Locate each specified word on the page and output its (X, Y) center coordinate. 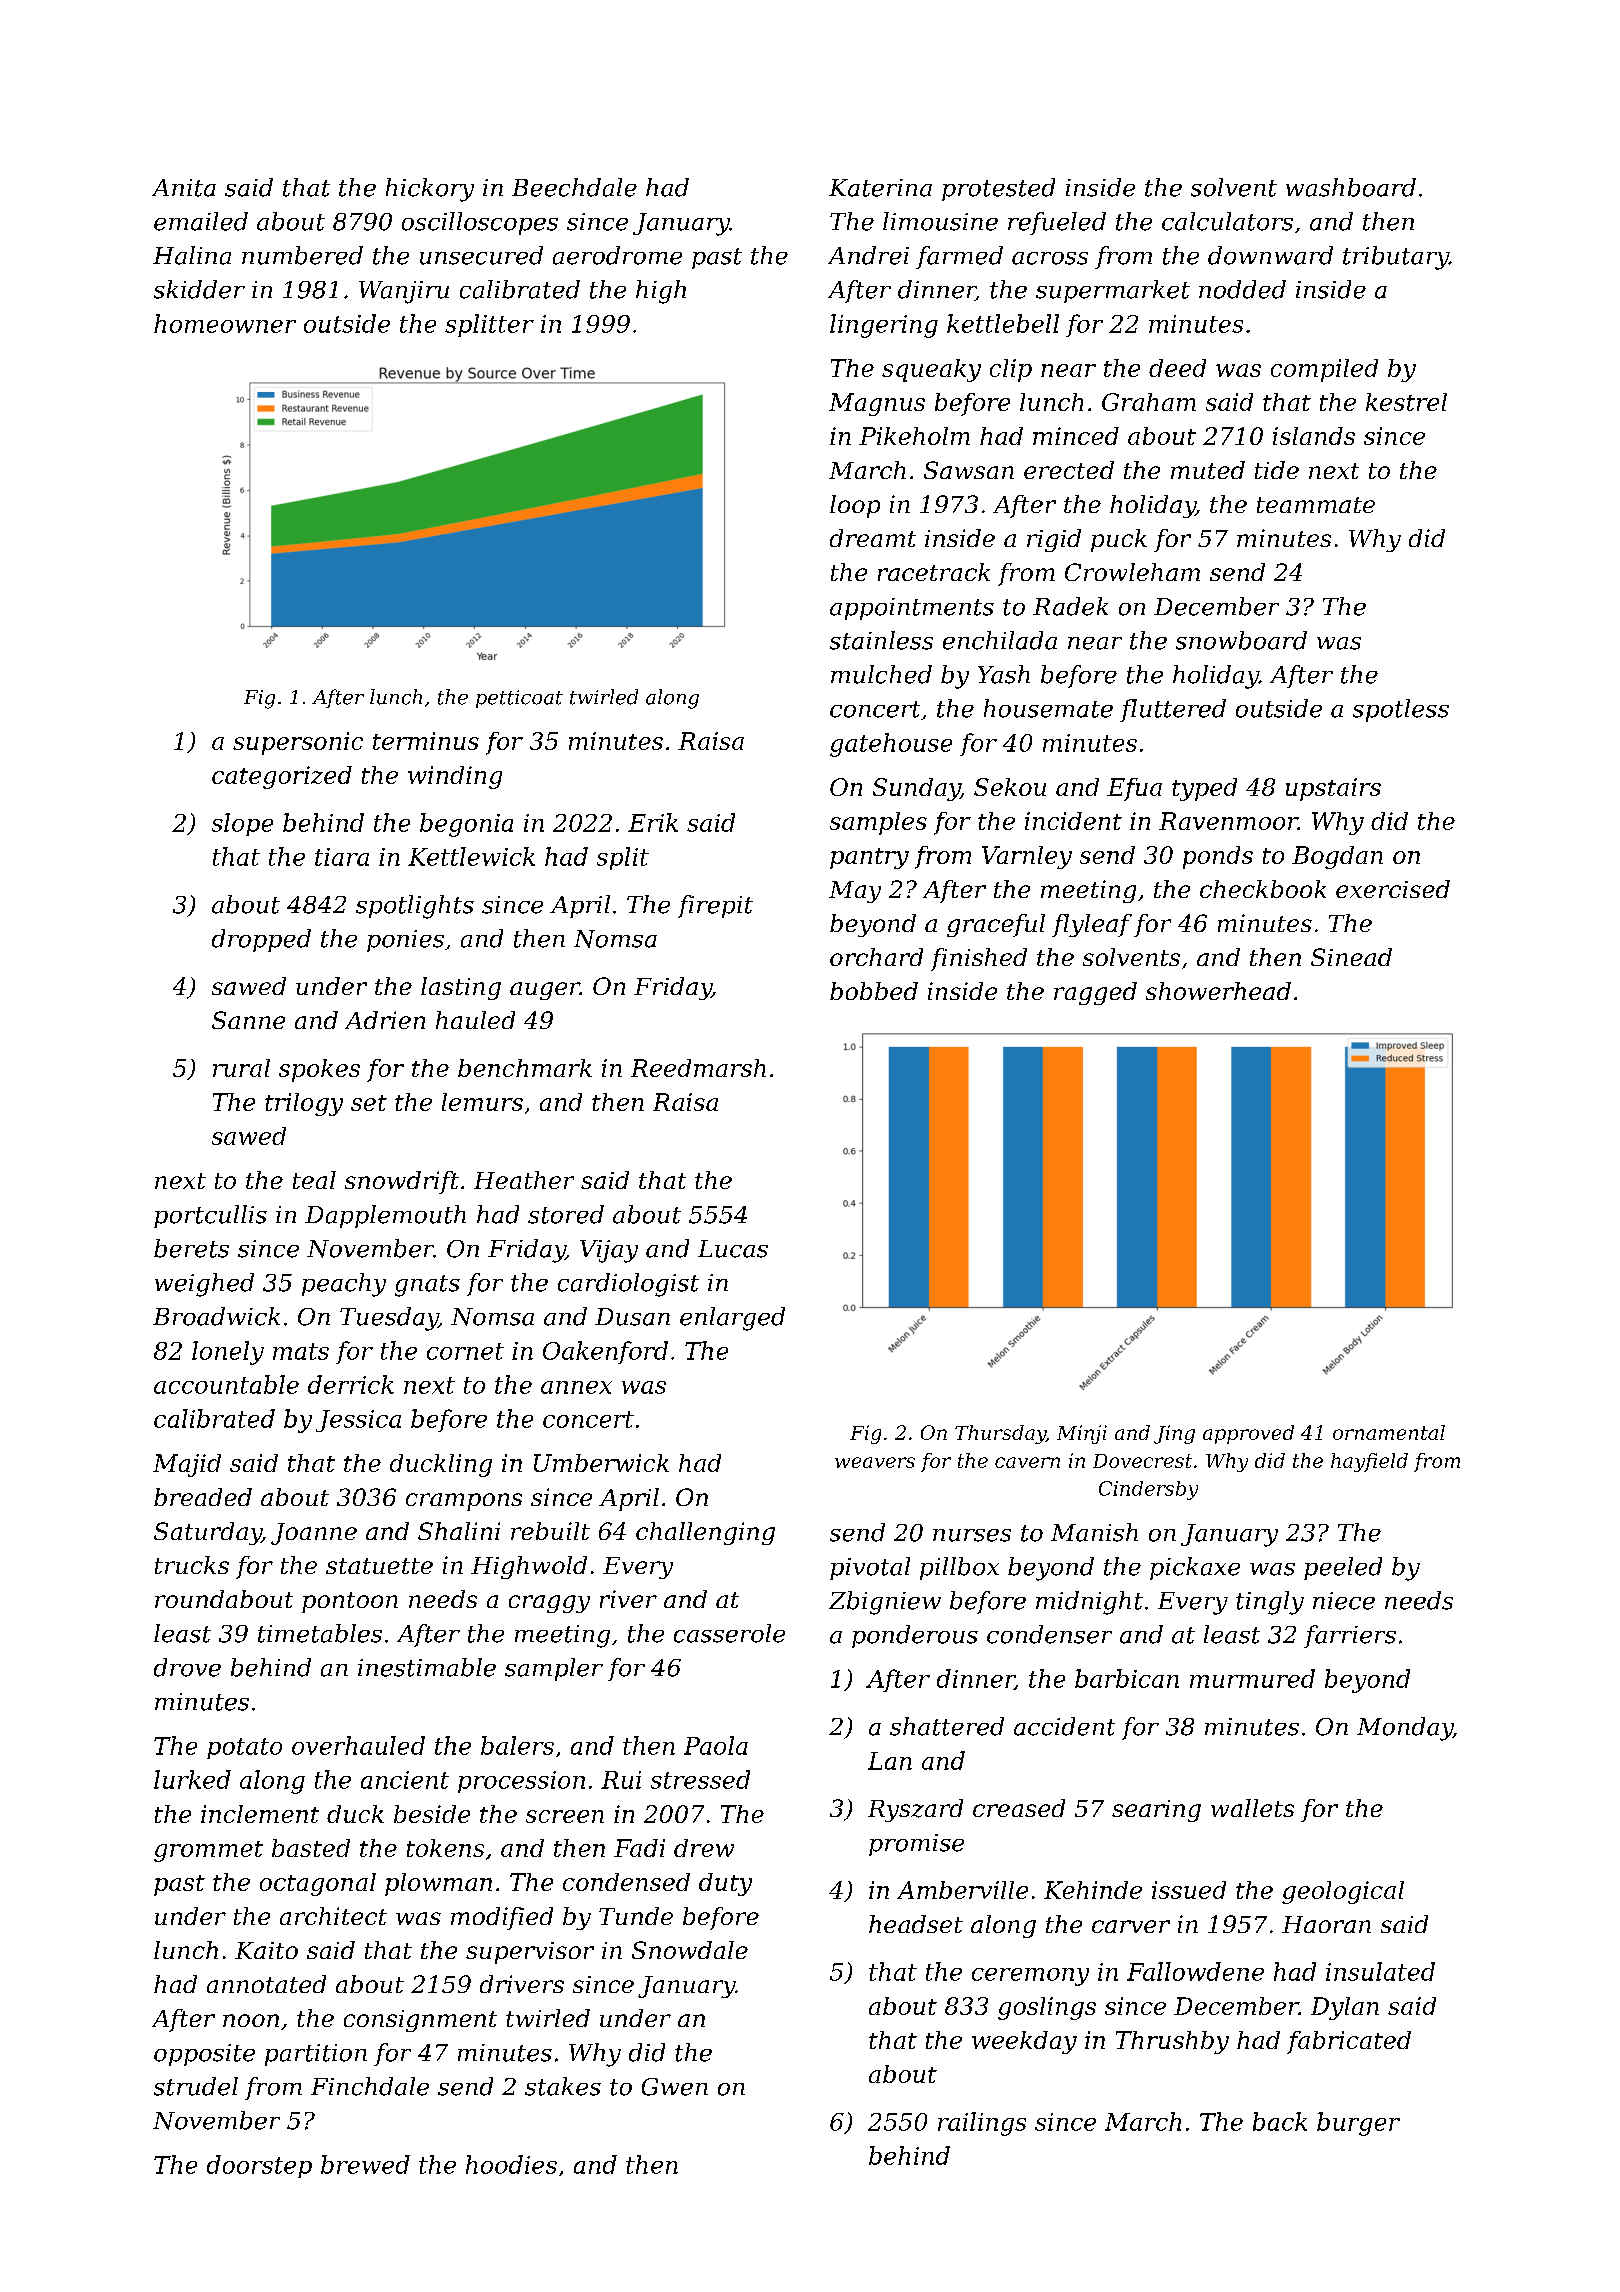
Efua (1134, 789)
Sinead (1351, 957)
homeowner (225, 323)
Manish (1094, 1532)
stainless (881, 640)
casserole (729, 1633)
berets (191, 1248)
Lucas (733, 1249)
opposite (204, 2055)
